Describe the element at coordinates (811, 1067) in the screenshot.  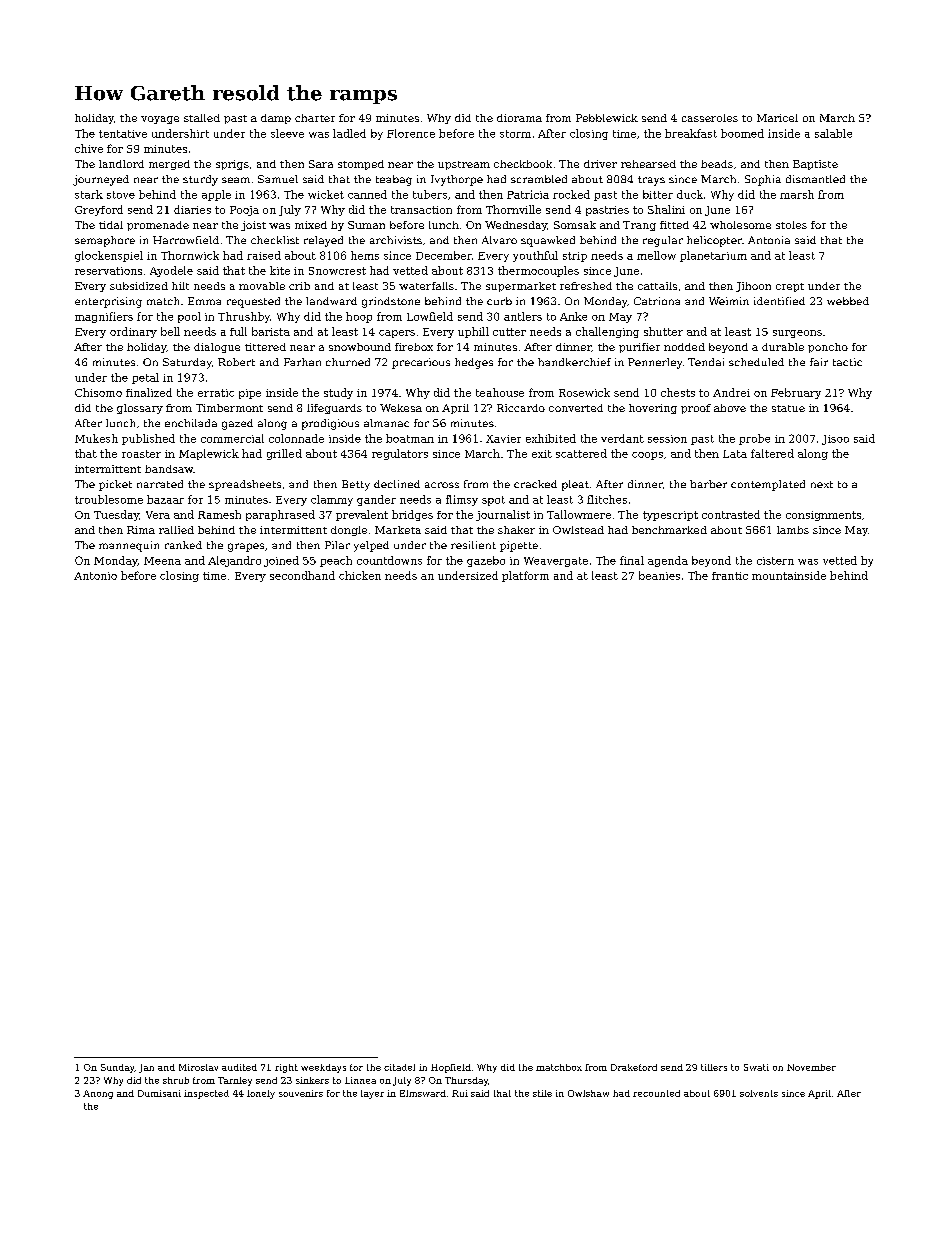
I see `November` at that location.
